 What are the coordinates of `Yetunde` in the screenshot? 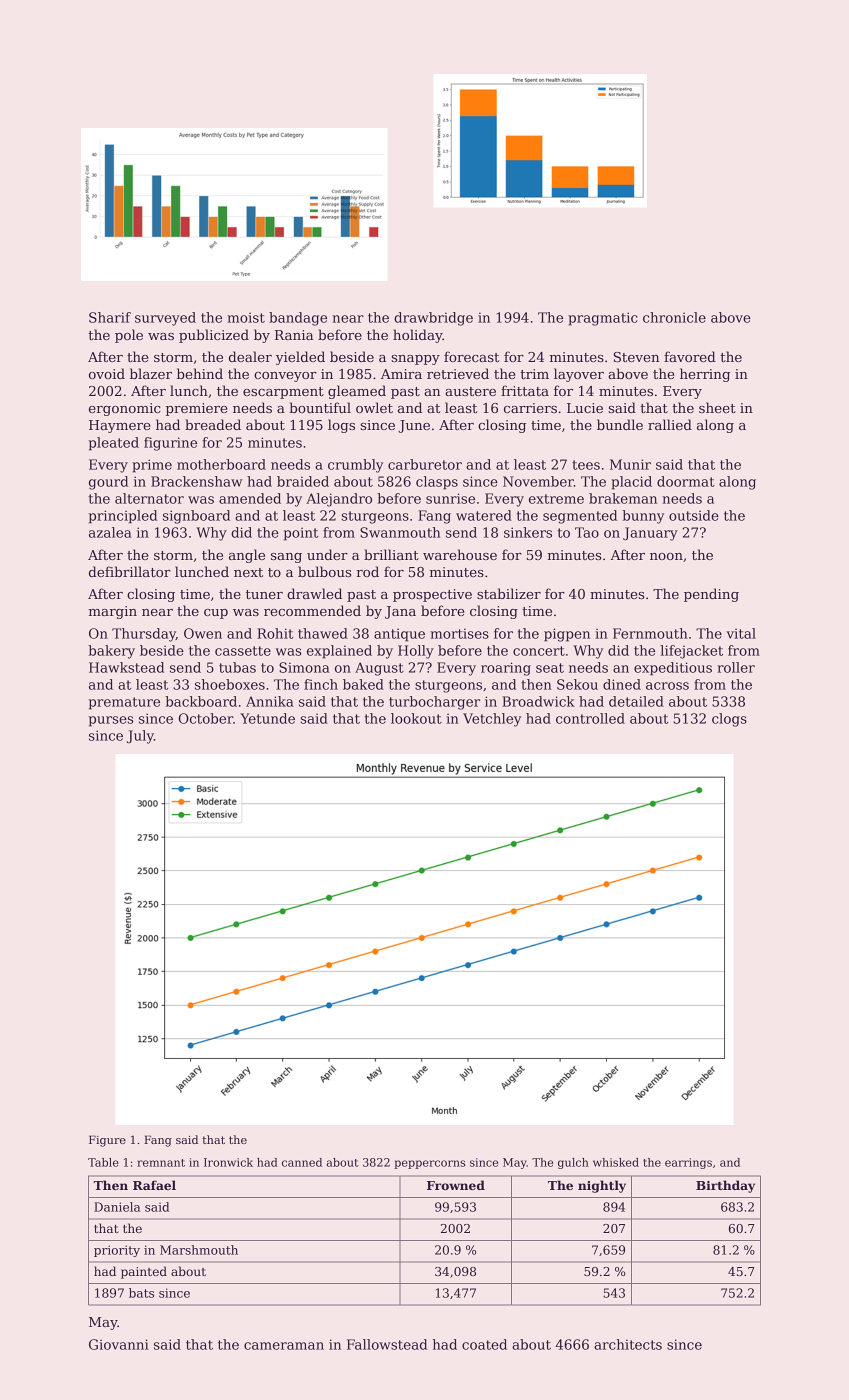 It's located at (267, 718).
